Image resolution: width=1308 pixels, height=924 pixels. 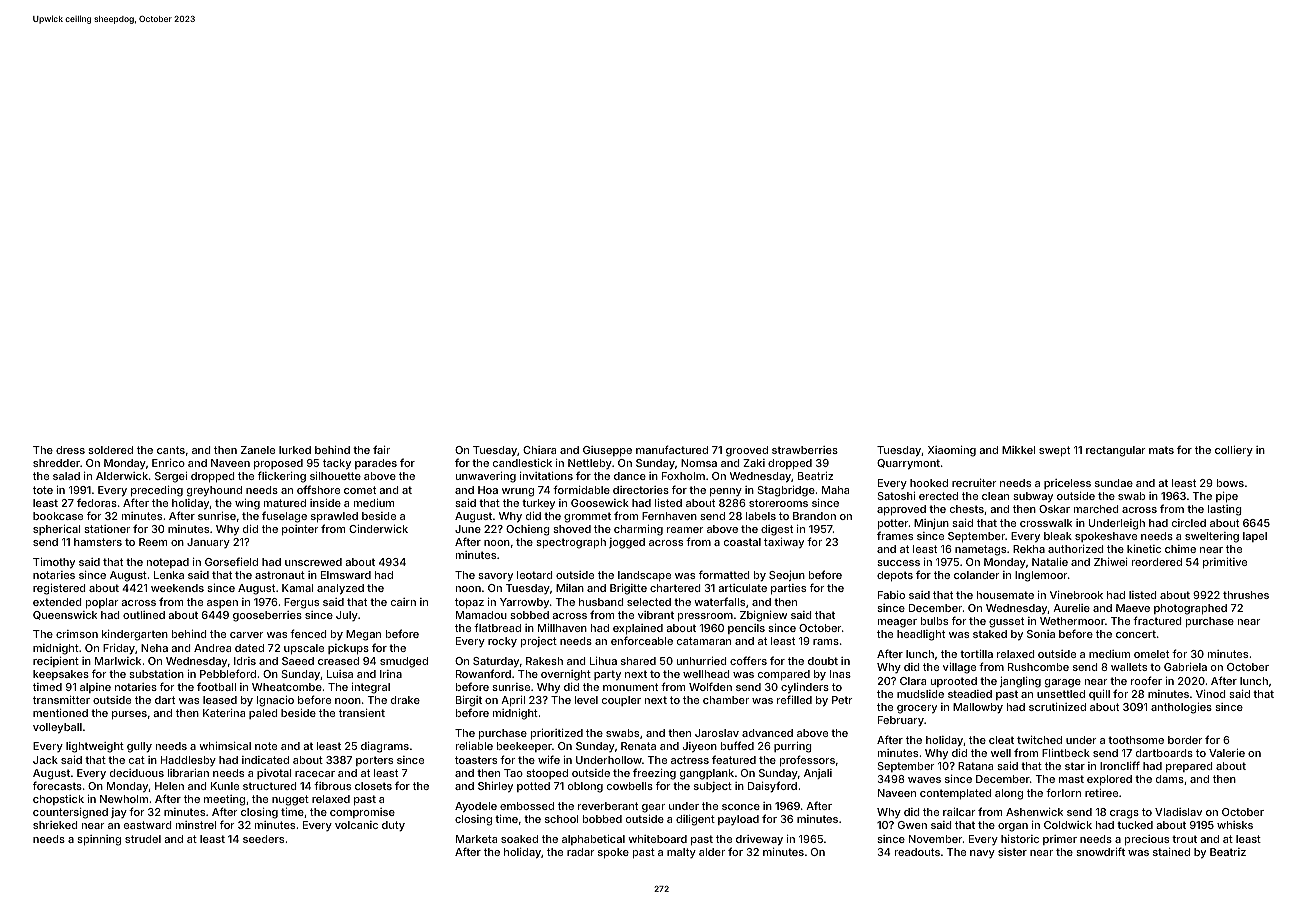 What do you see at coordinates (290, 800) in the screenshot?
I see `nugget` at bounding box center [290, 800].
